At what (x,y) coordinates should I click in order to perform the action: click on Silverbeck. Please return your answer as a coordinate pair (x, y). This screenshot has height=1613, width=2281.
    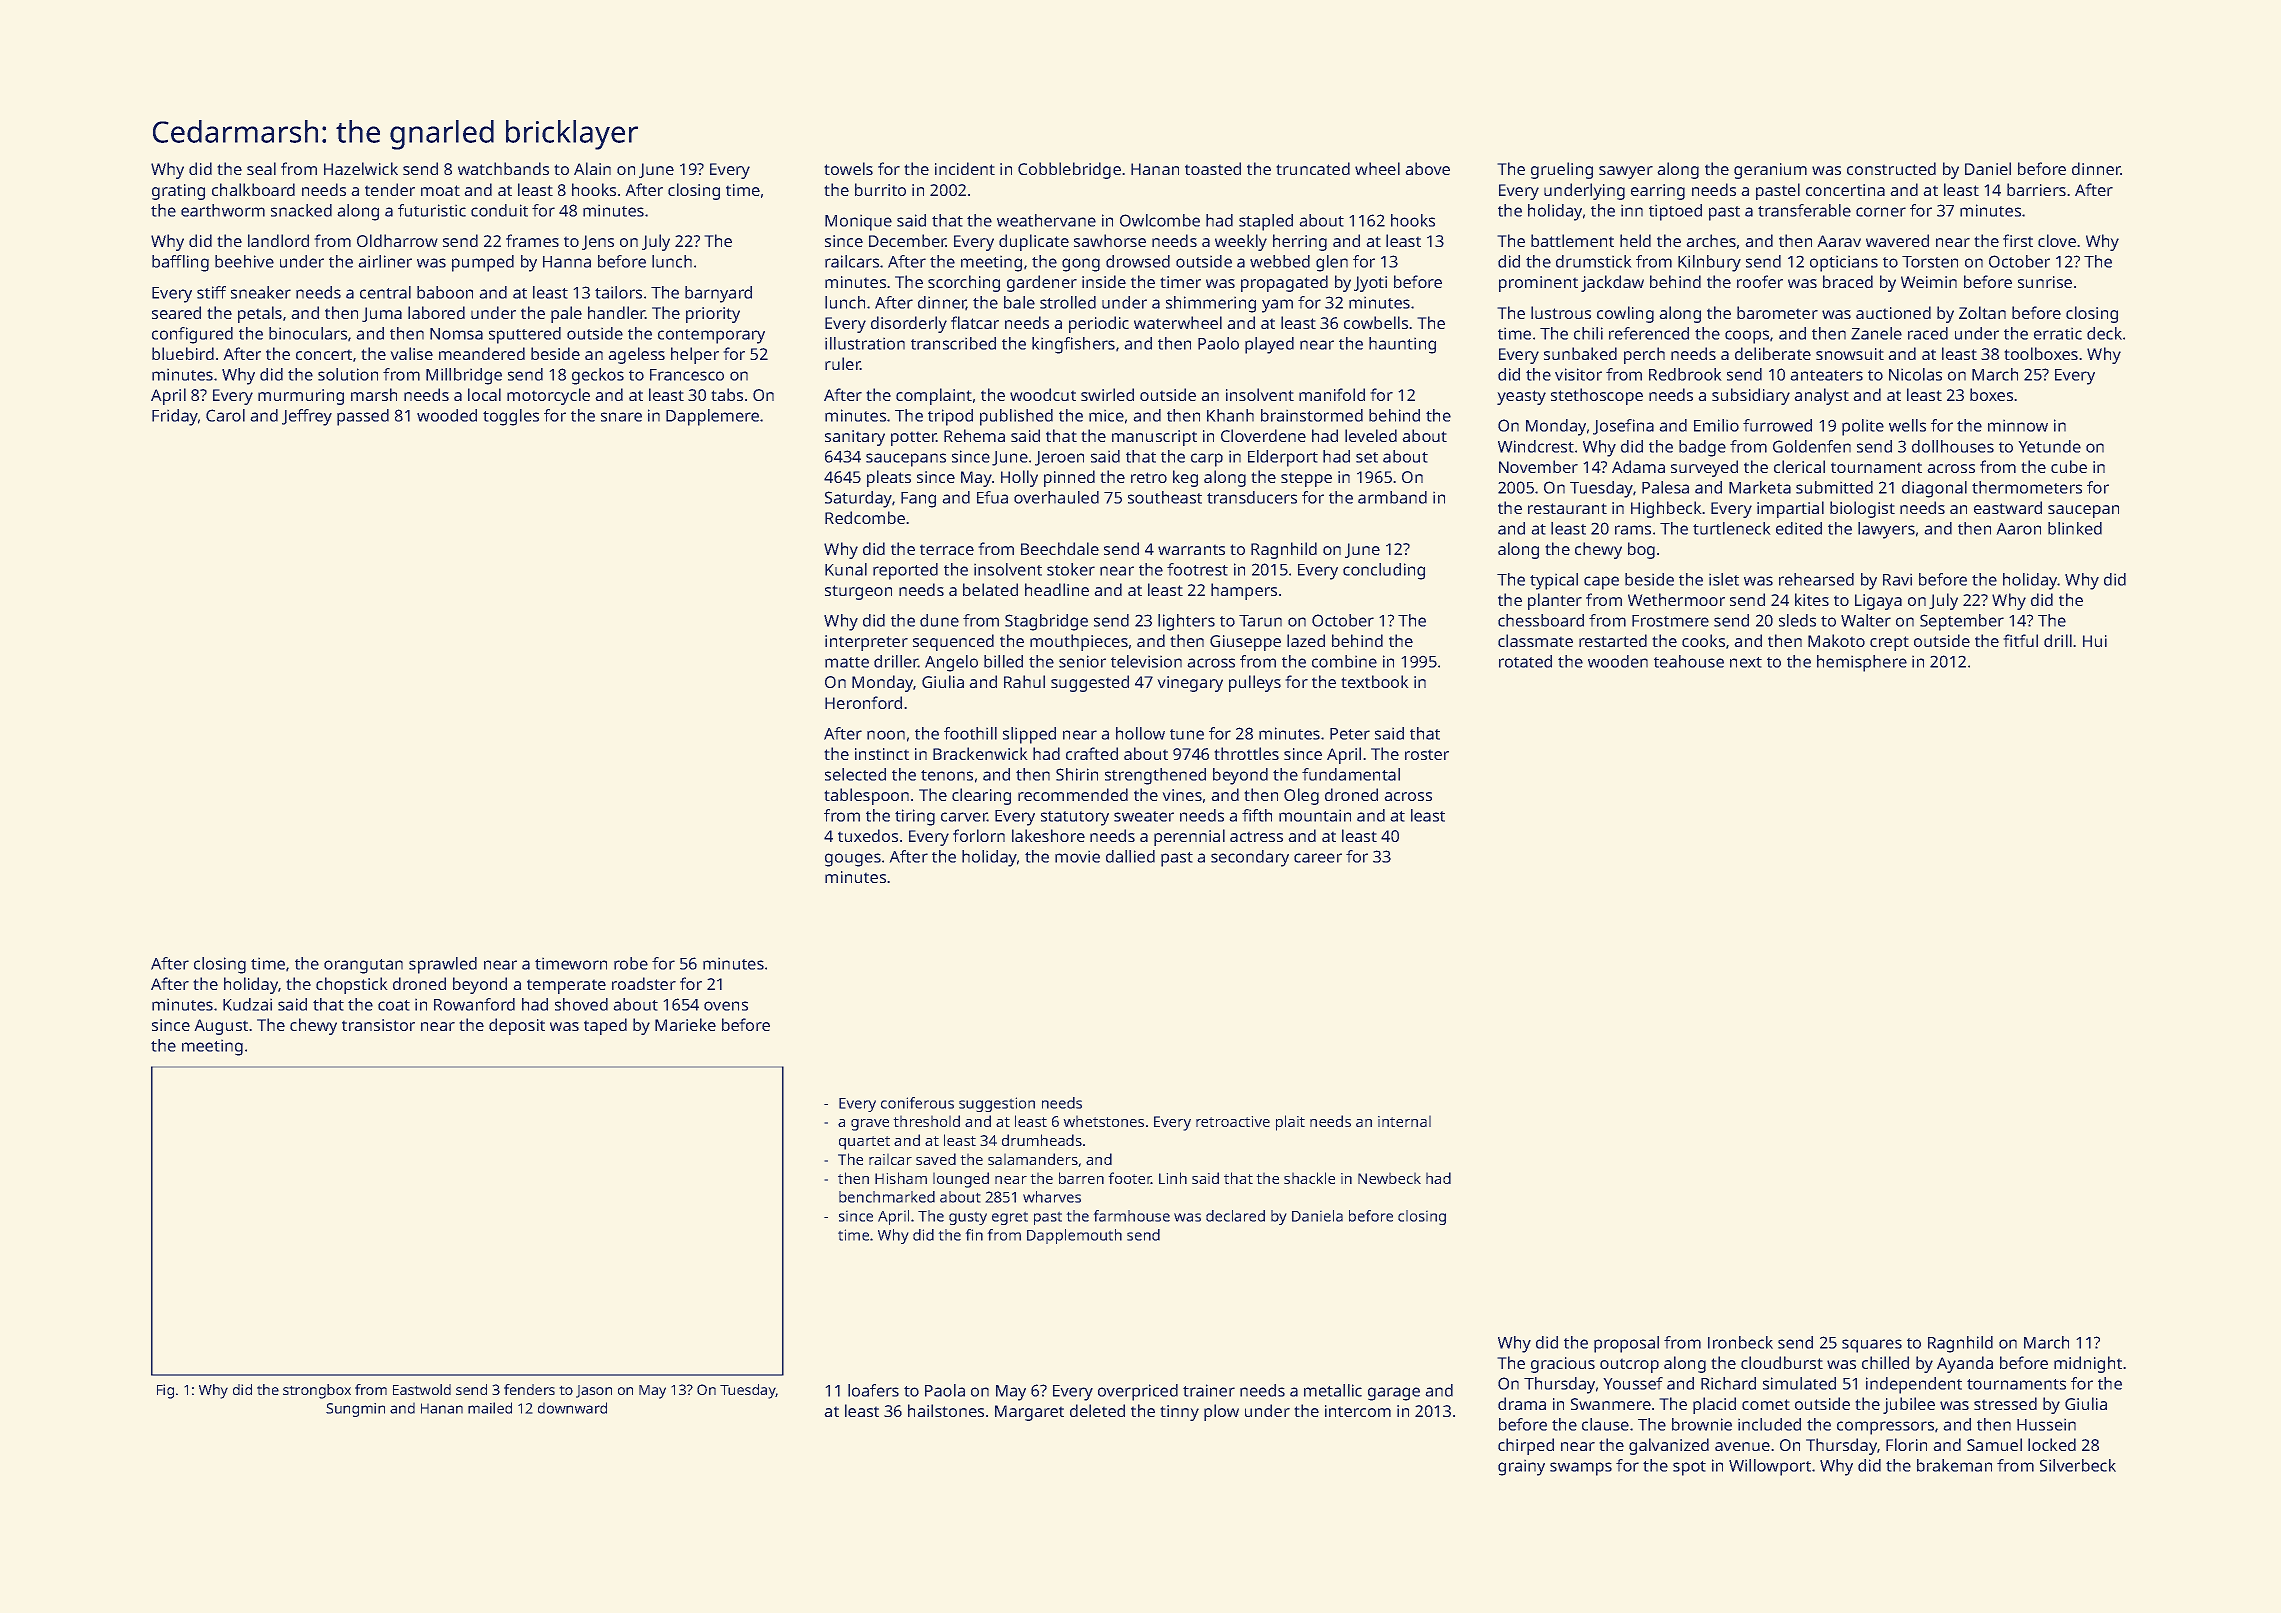
    Looking at the image, I should click on (2078, 1465).
